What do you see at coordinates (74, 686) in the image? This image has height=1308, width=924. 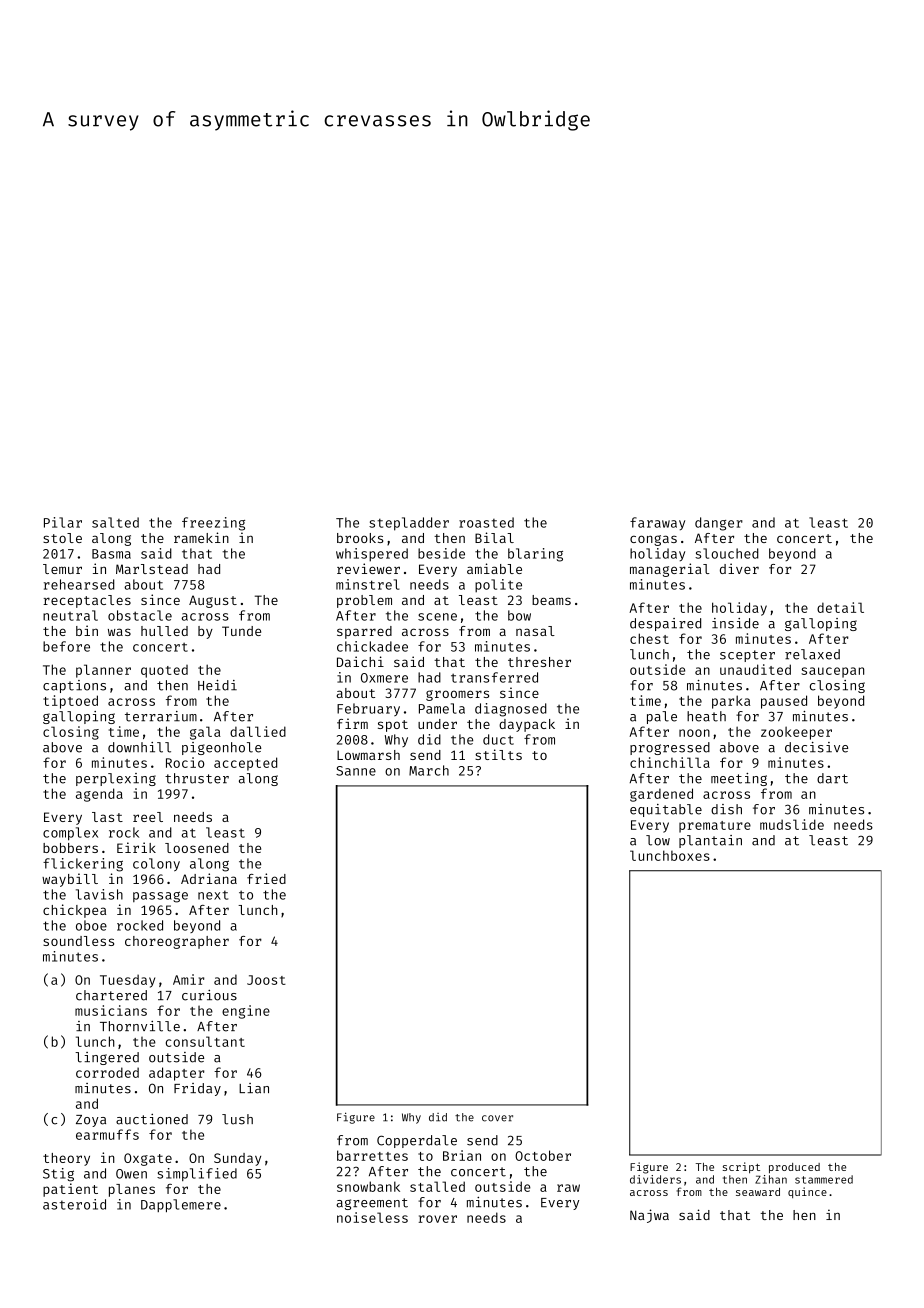 I see `captions` at bounding box center [74, 686].
